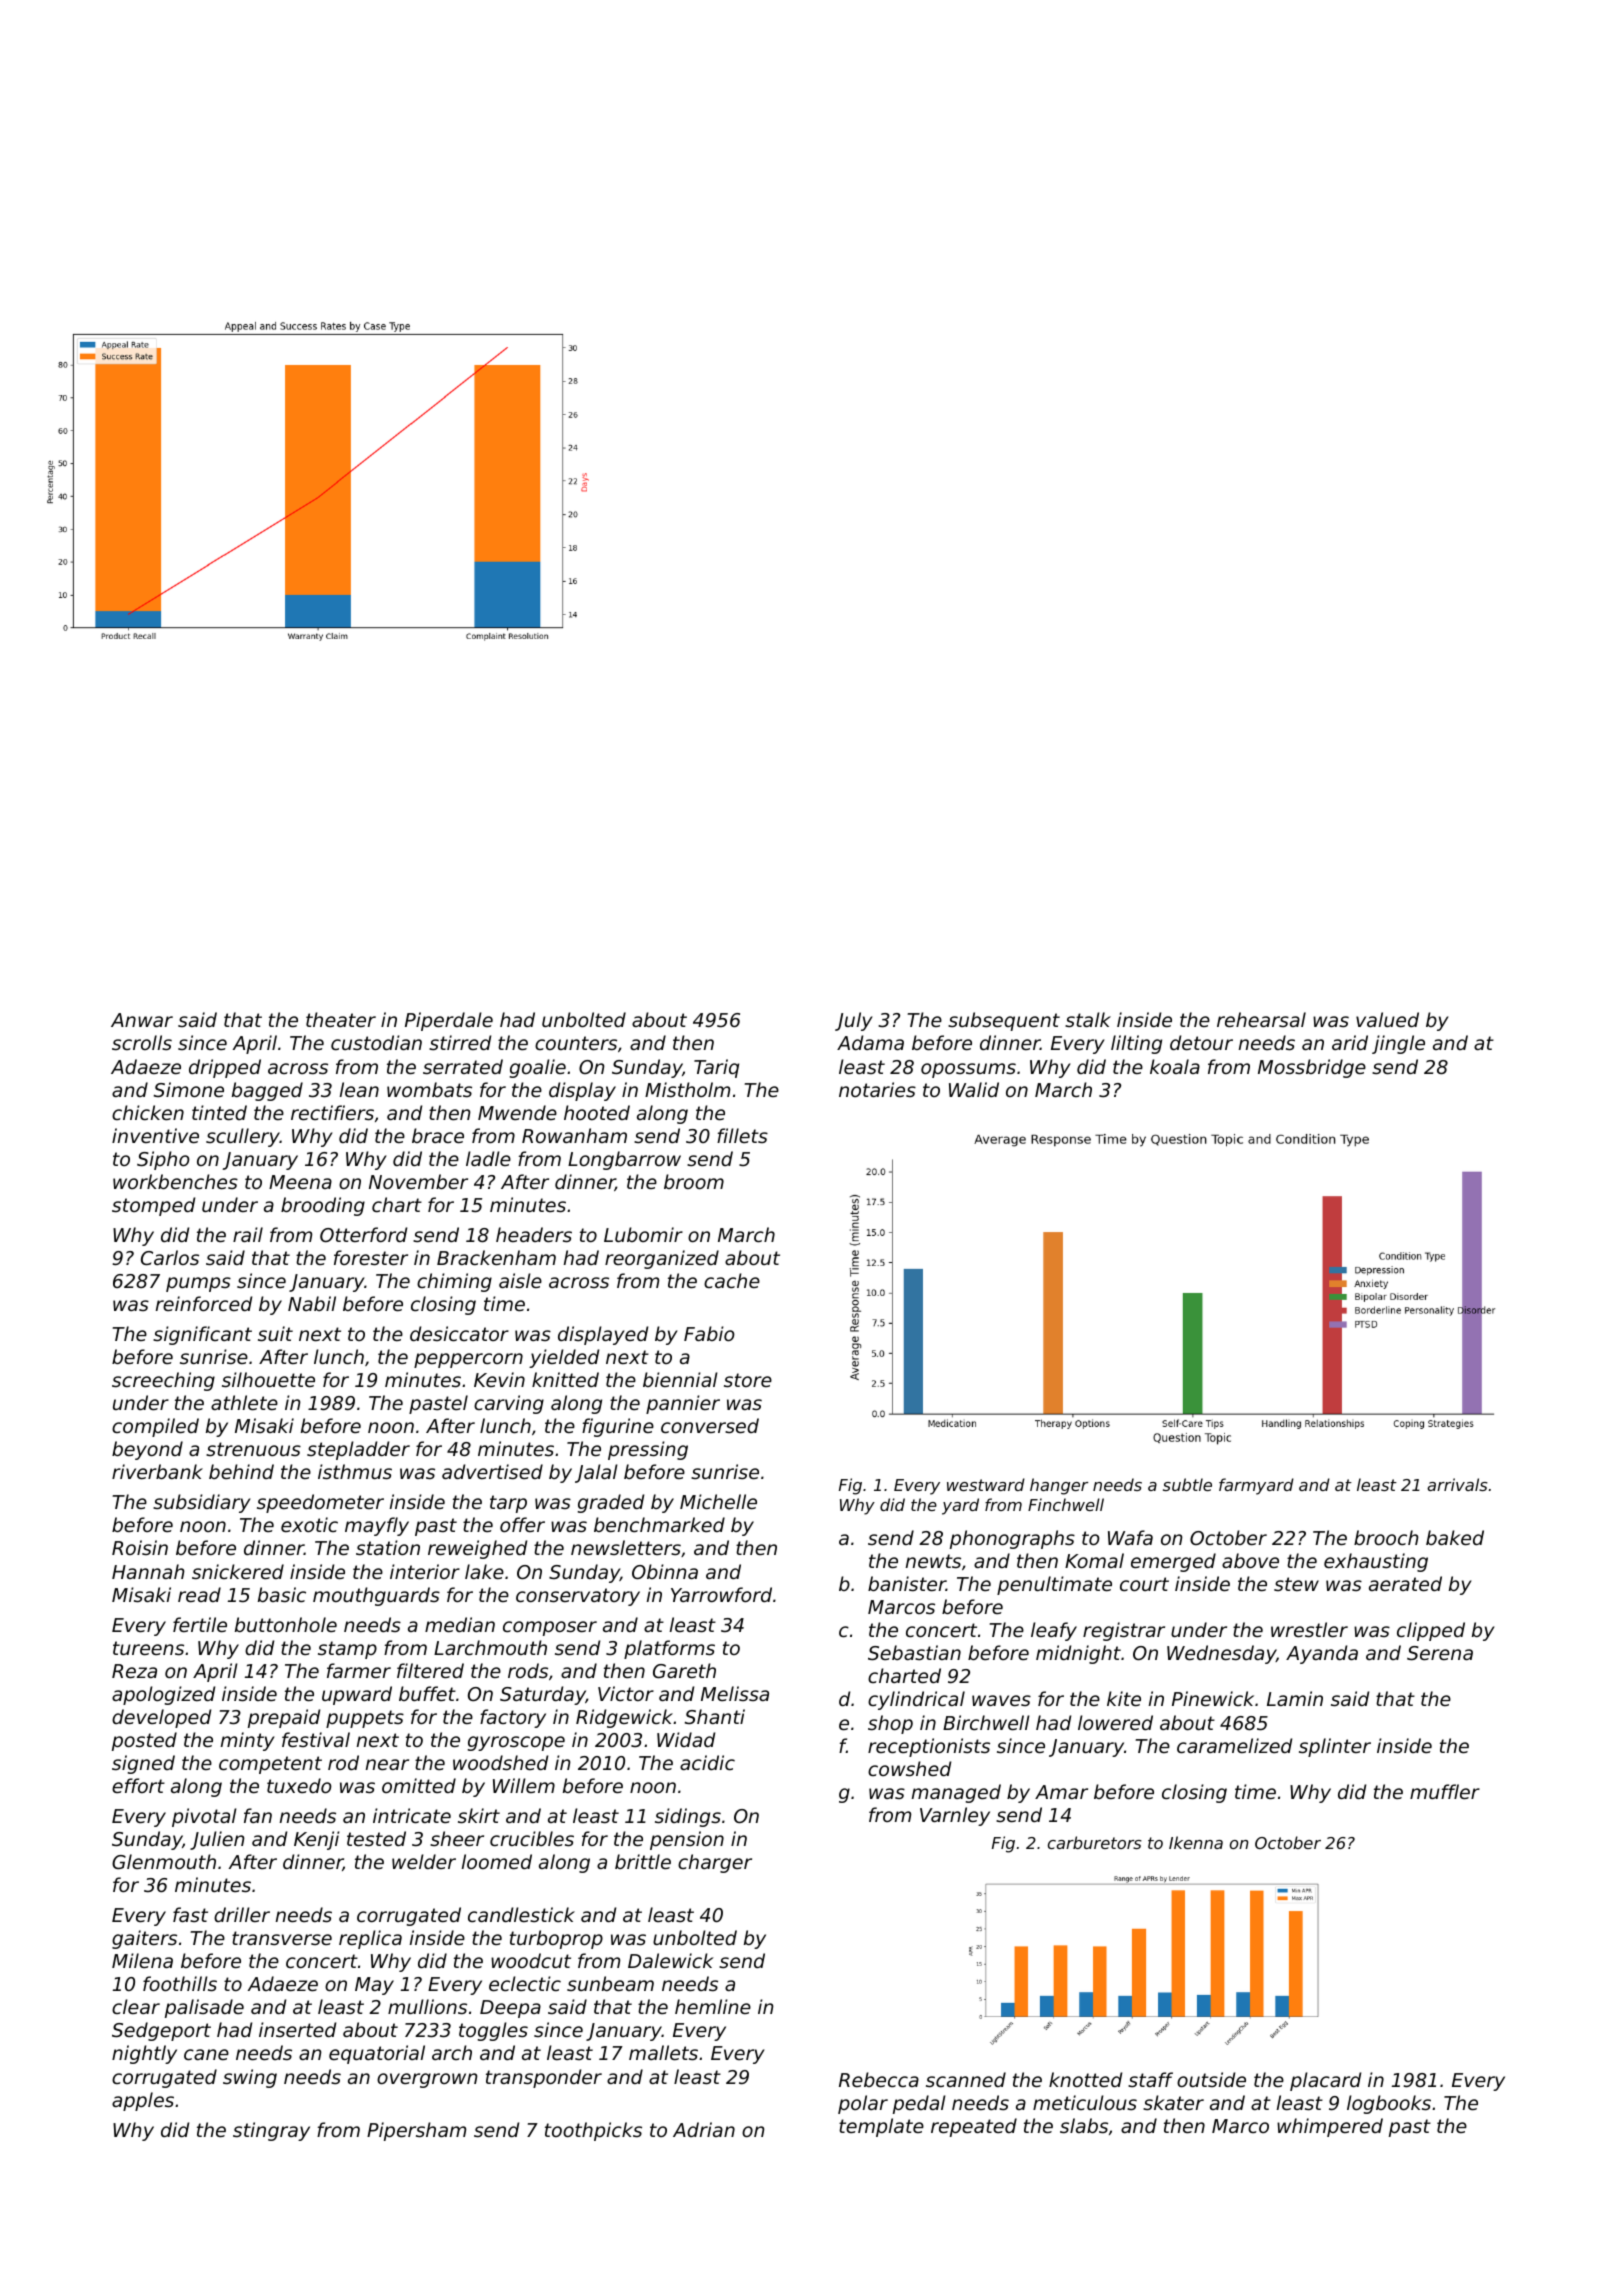 Image resolution: width=1620 pixels, height=2292 pixels. I want to click on foothills, so click(180, 1983).
